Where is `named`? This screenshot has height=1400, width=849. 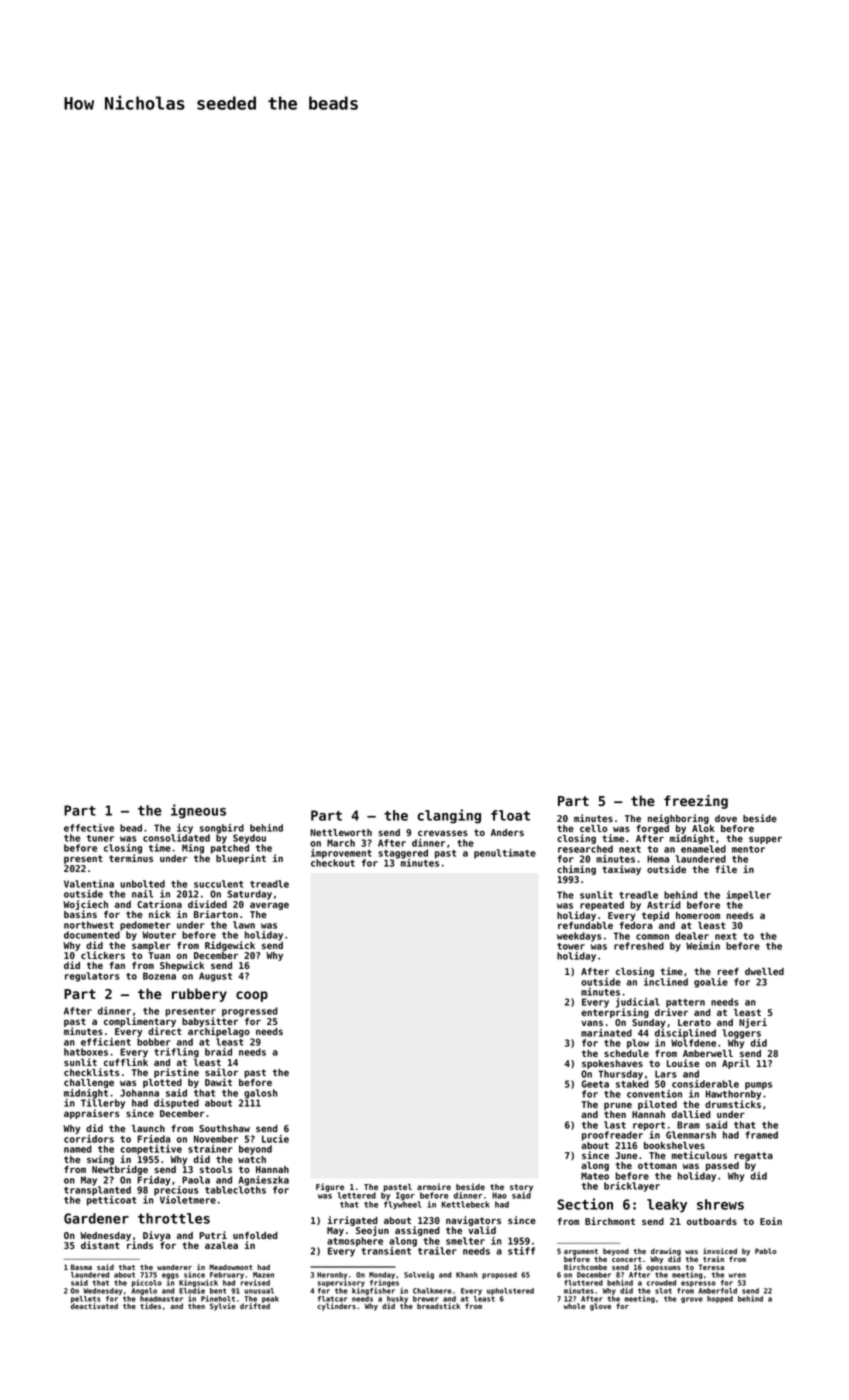 named is located at coordinates (78, 1149).
